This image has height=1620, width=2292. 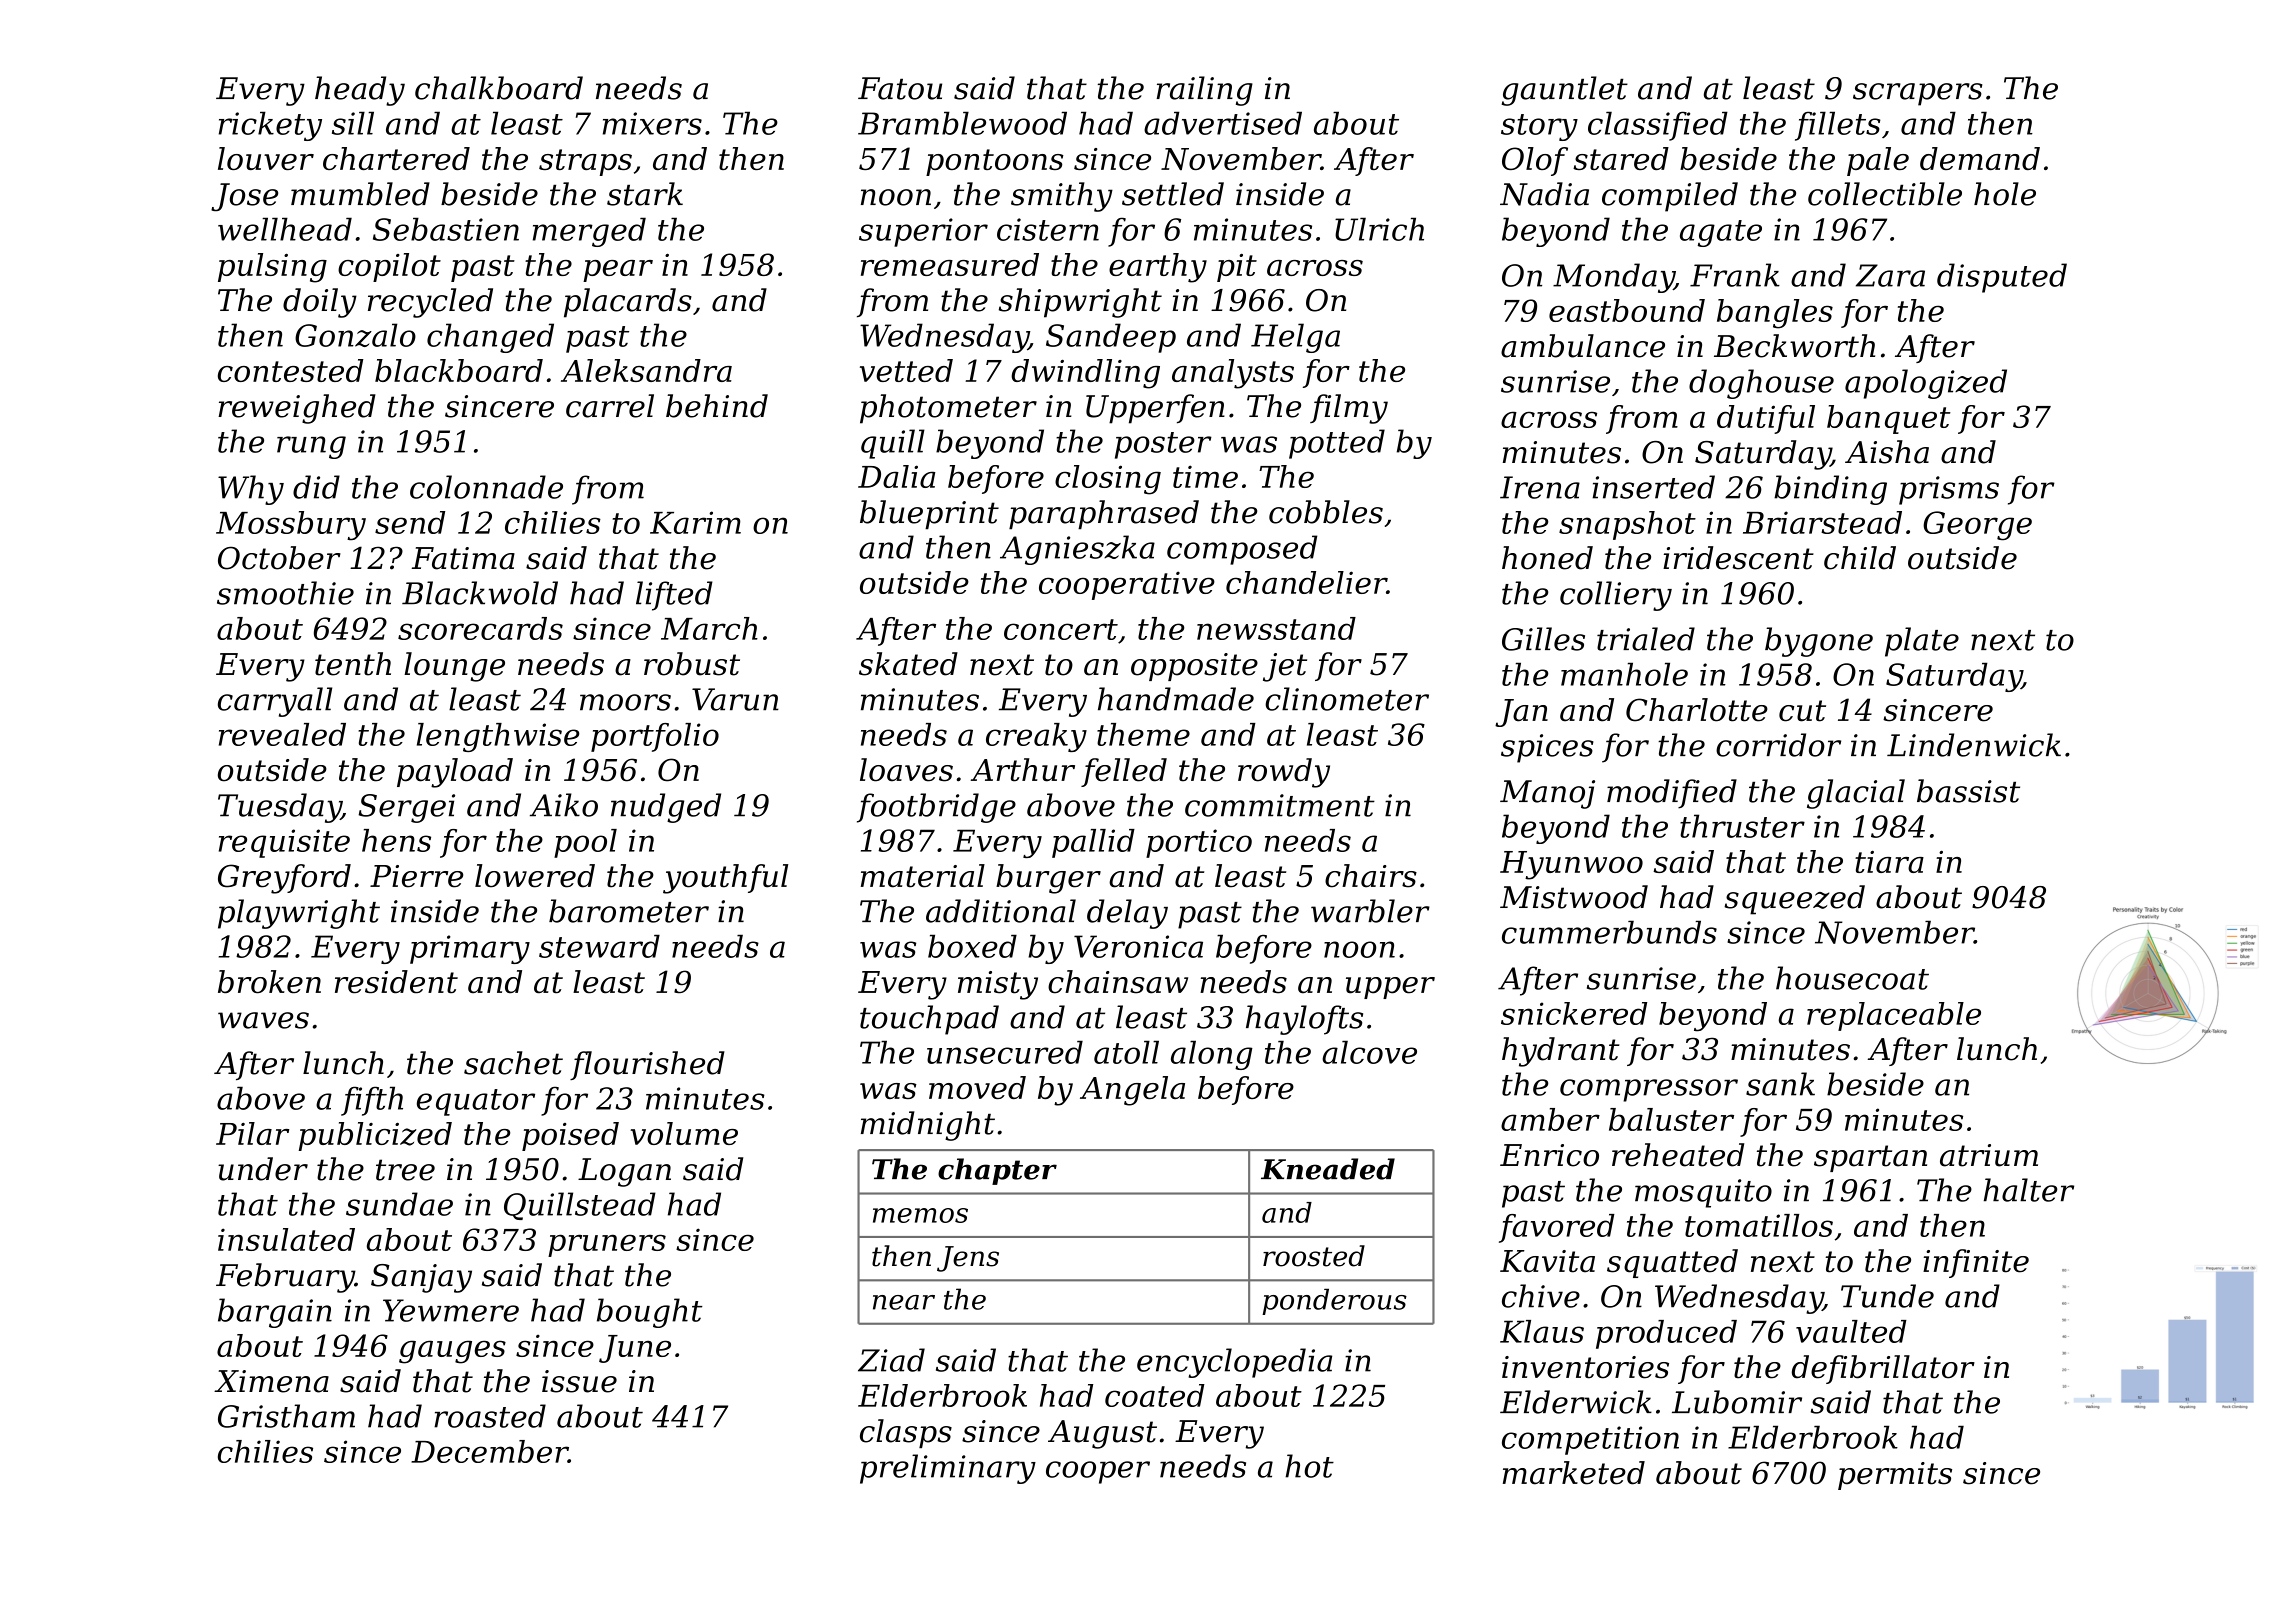 What do you see at coordinates (1132, 1091) in the image?
I see `Angela` at bounding box center [1132, 1091].
